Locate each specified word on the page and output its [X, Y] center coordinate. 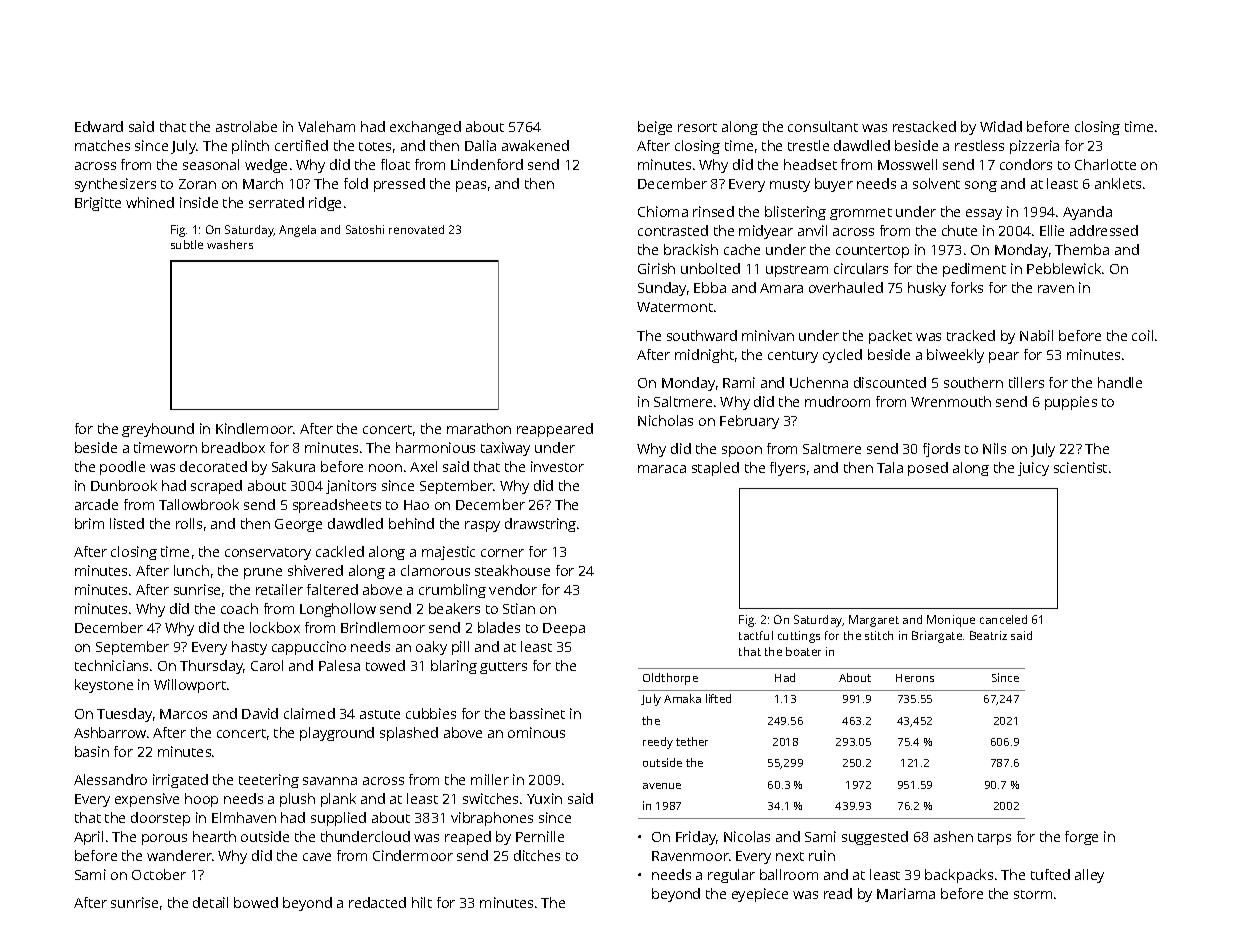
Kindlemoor [254, 428]
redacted [377, 902]
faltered [332, 589]
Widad [1001, 126]
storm [1033, 894]
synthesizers [115, 185]
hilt [422, 902]
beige [655, 128]
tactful [756, 635]
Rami [739, 382]
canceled [1003, 619]
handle [1120, 382]
